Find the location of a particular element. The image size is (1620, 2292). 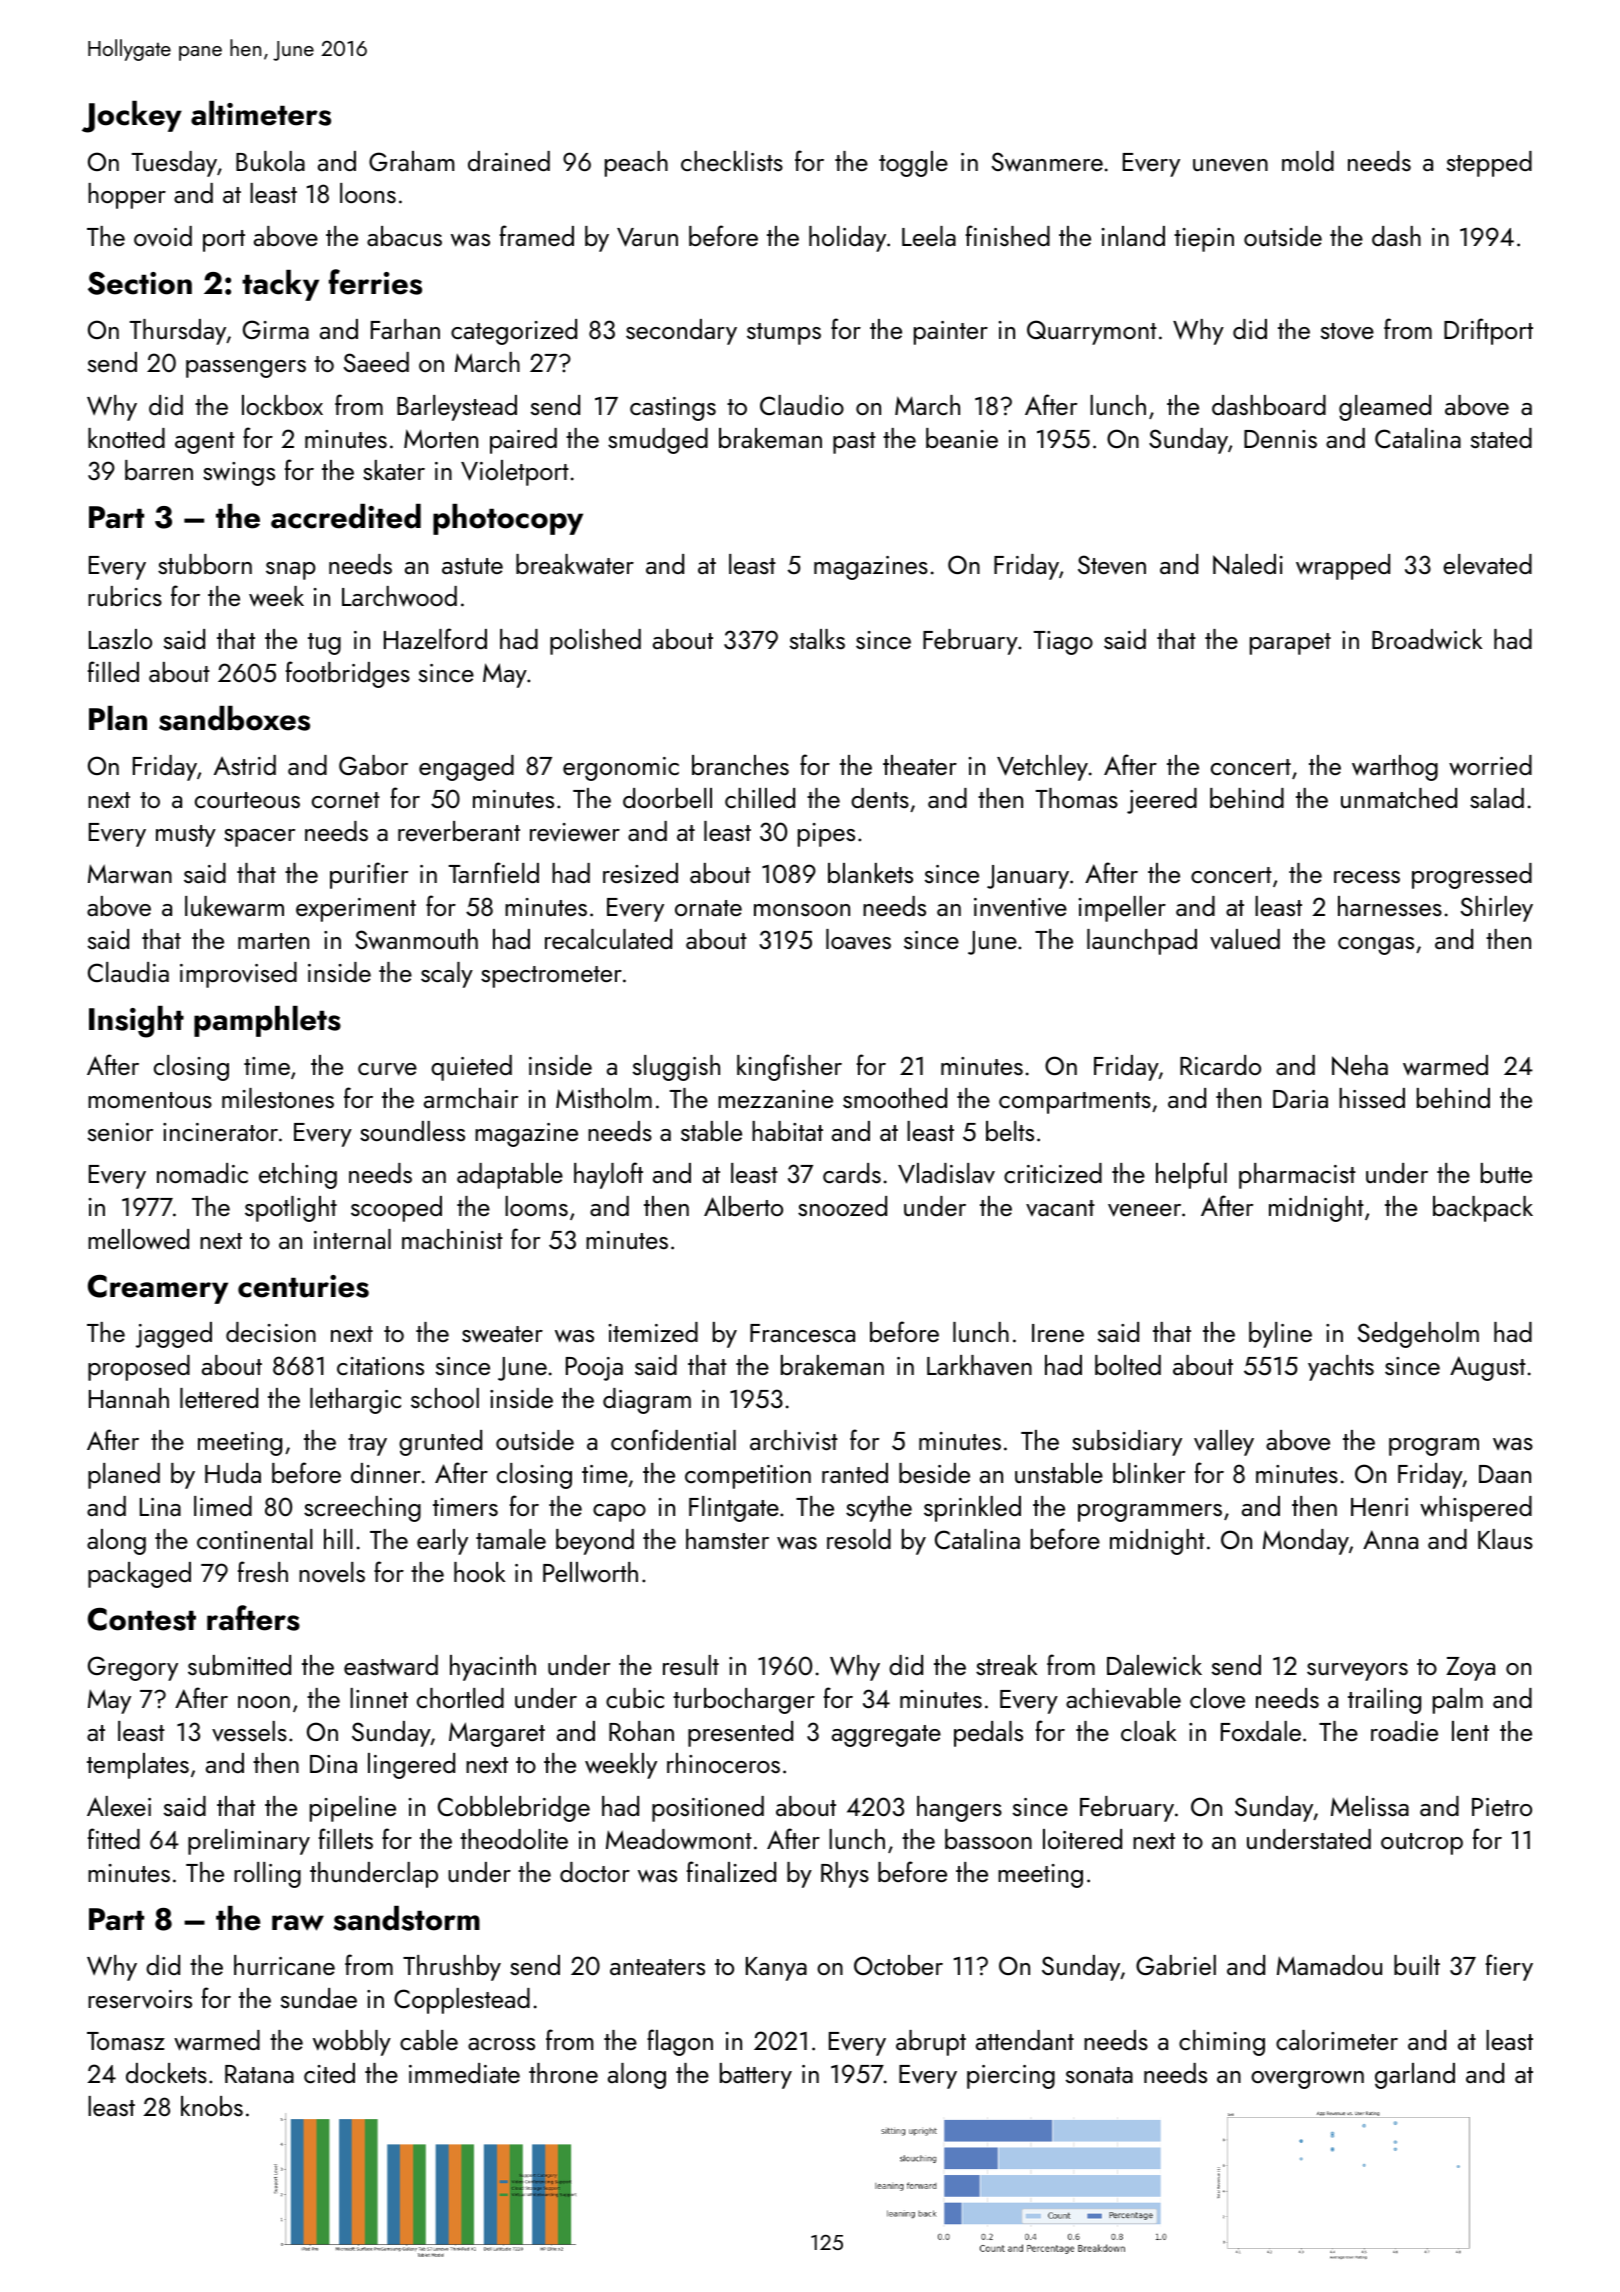

Jockey is located at coordinates (132, 117).
